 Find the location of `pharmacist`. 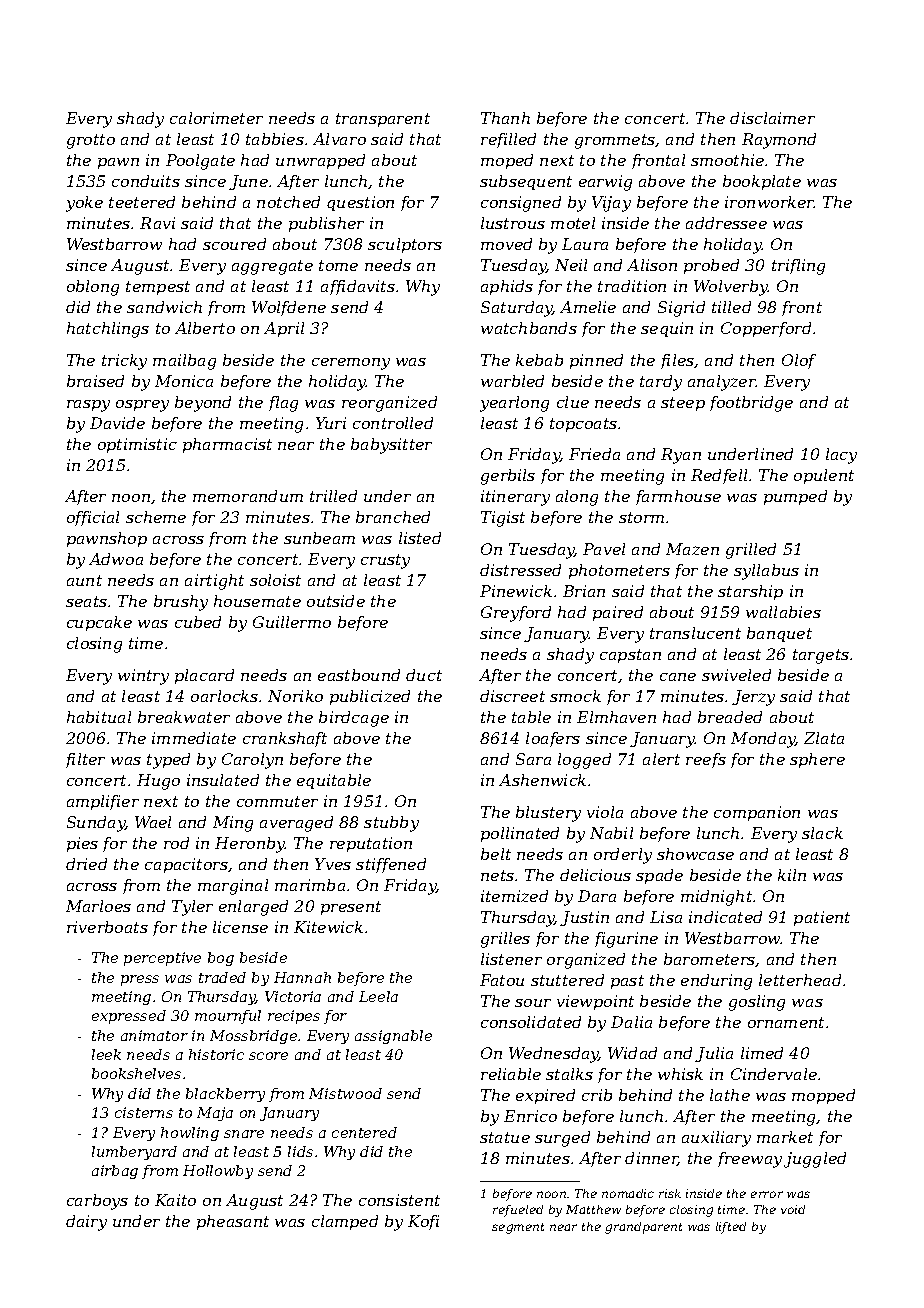

pharmacist is located at coordinates (227, 445).
